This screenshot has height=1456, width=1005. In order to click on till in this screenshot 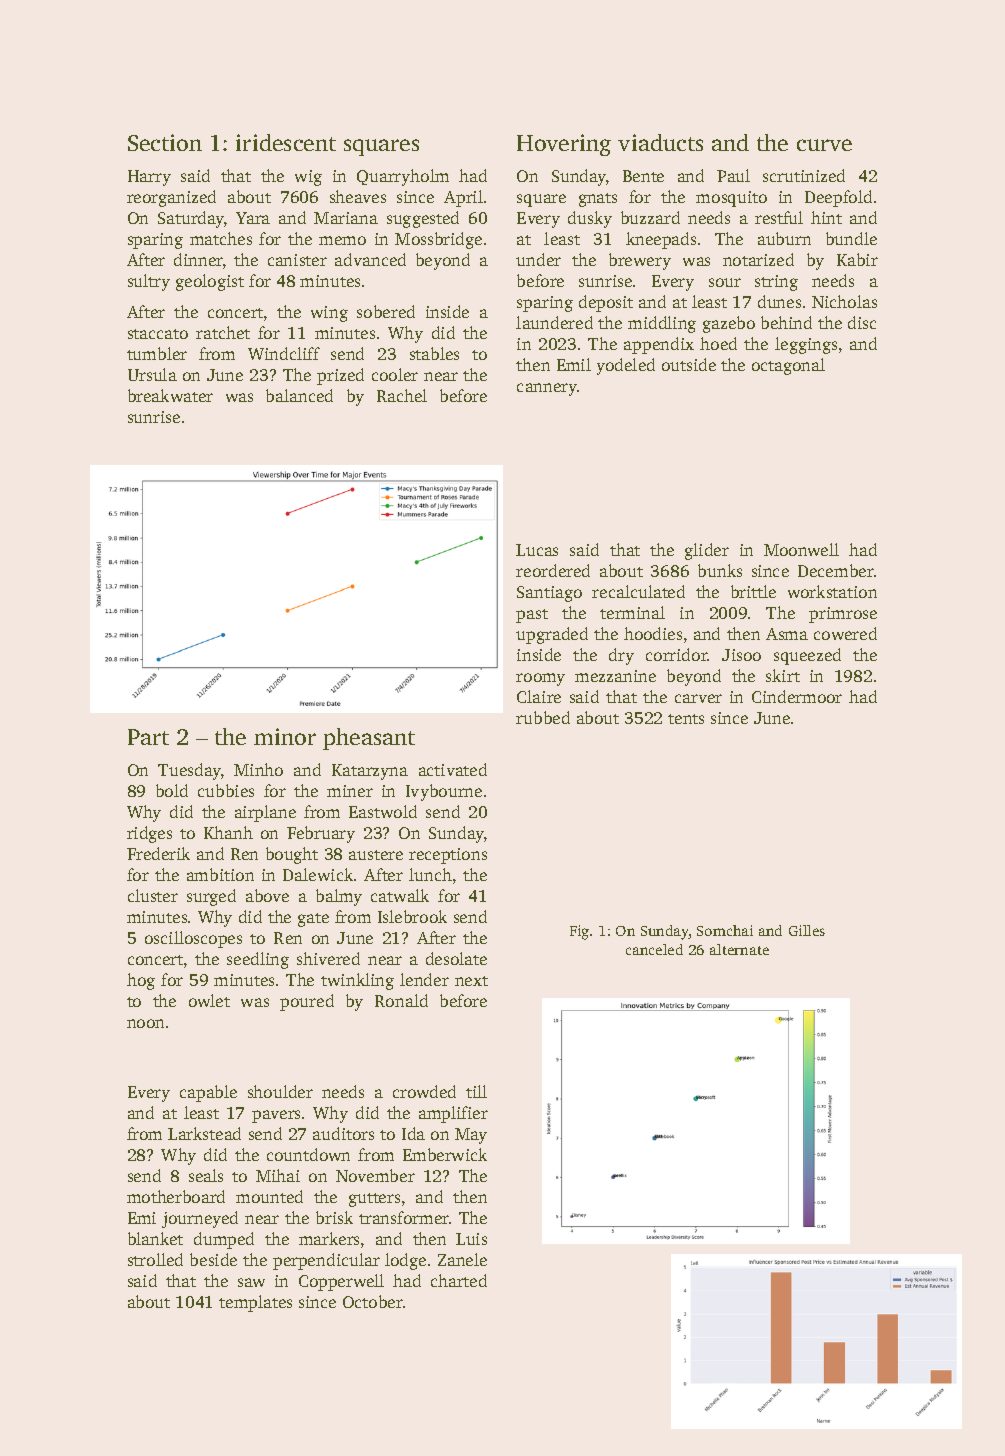, I will do `click(476, 1091)`.
